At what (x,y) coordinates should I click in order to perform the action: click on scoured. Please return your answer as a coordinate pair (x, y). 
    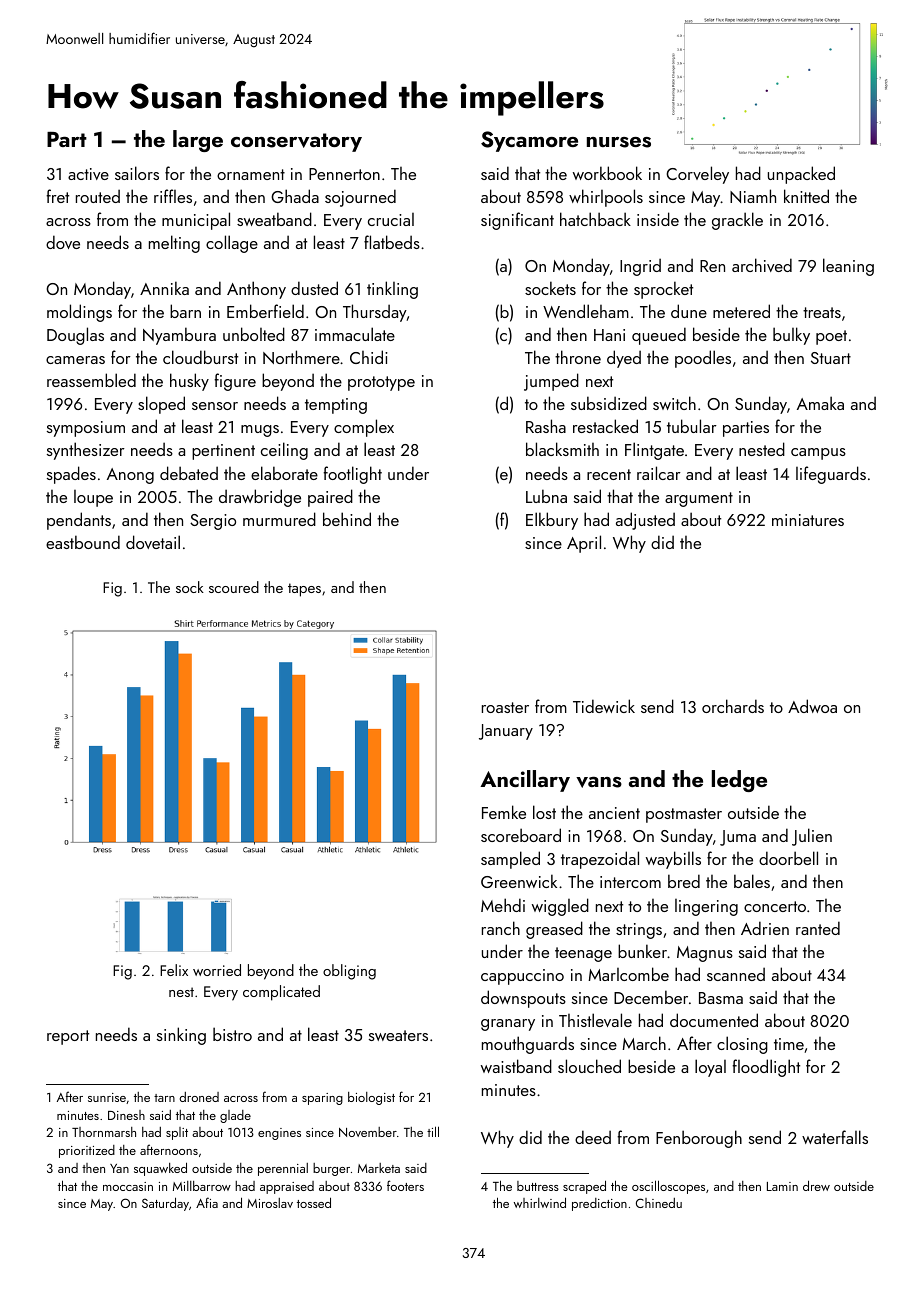
    Looking at the image, I should click on (234, 587).
